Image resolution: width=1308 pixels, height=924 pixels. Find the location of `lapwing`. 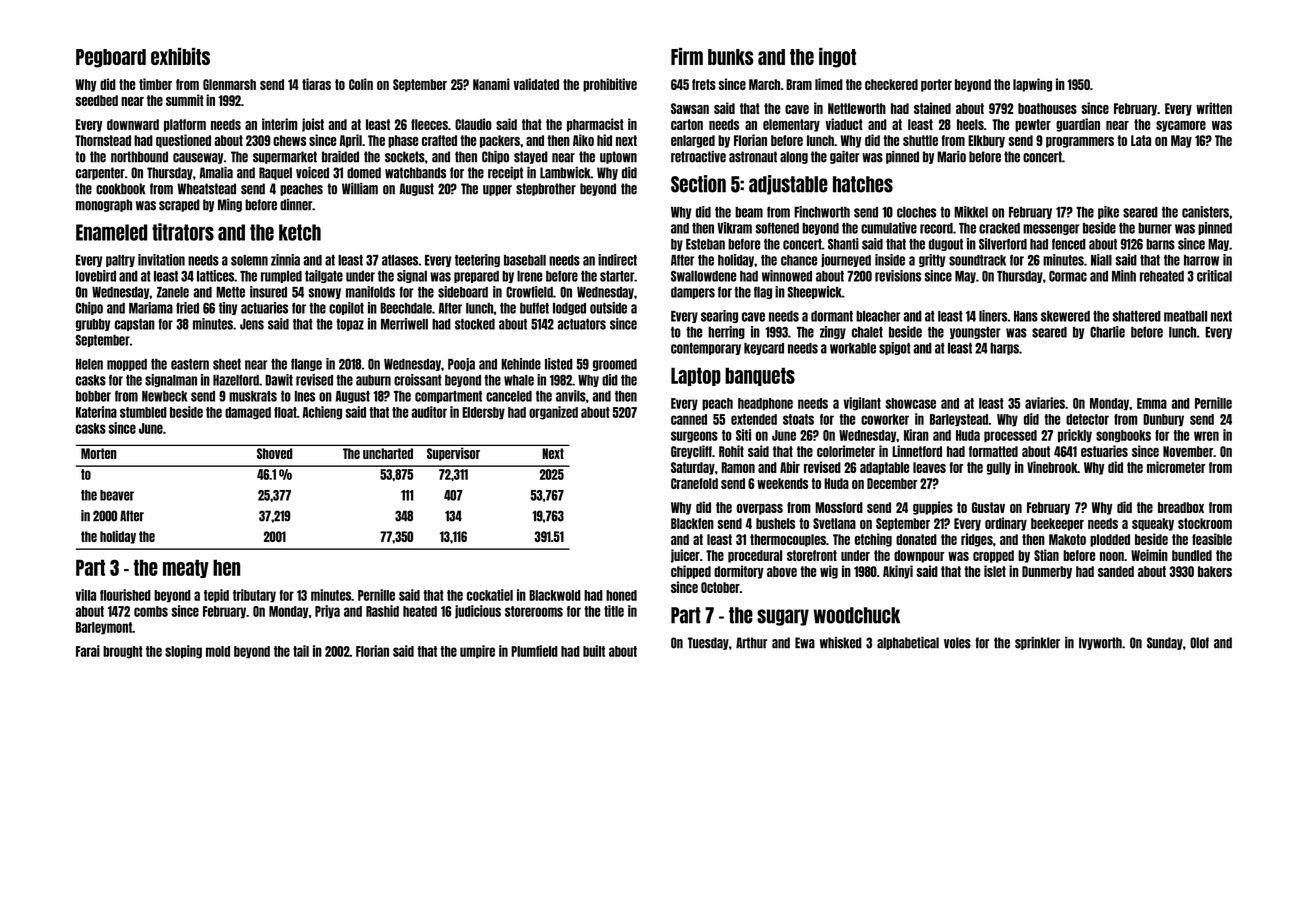

lapwing is located at coordinates (1032, 85).
